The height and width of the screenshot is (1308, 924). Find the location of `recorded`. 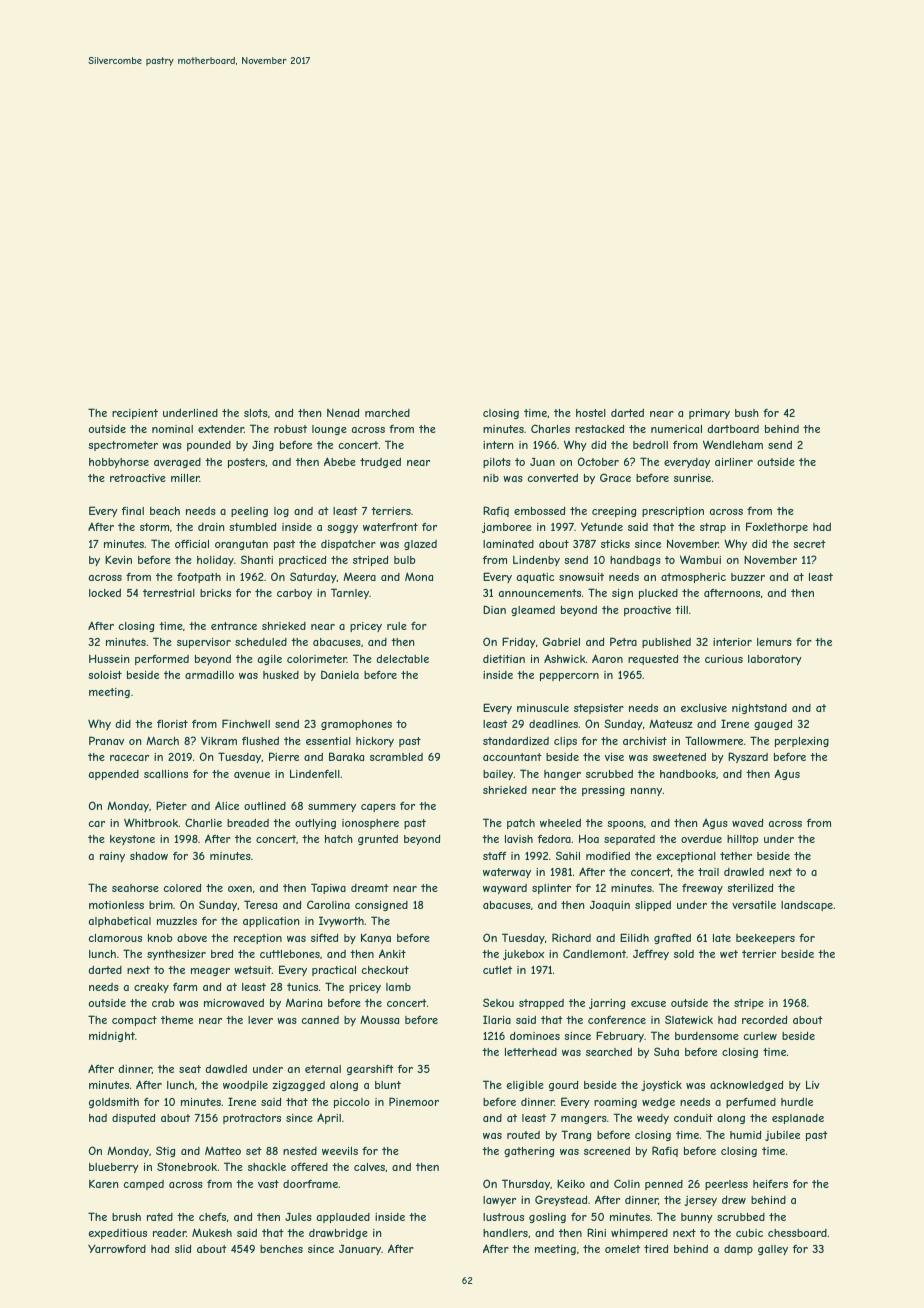

recorded is located at coordinates (764, 1020).
